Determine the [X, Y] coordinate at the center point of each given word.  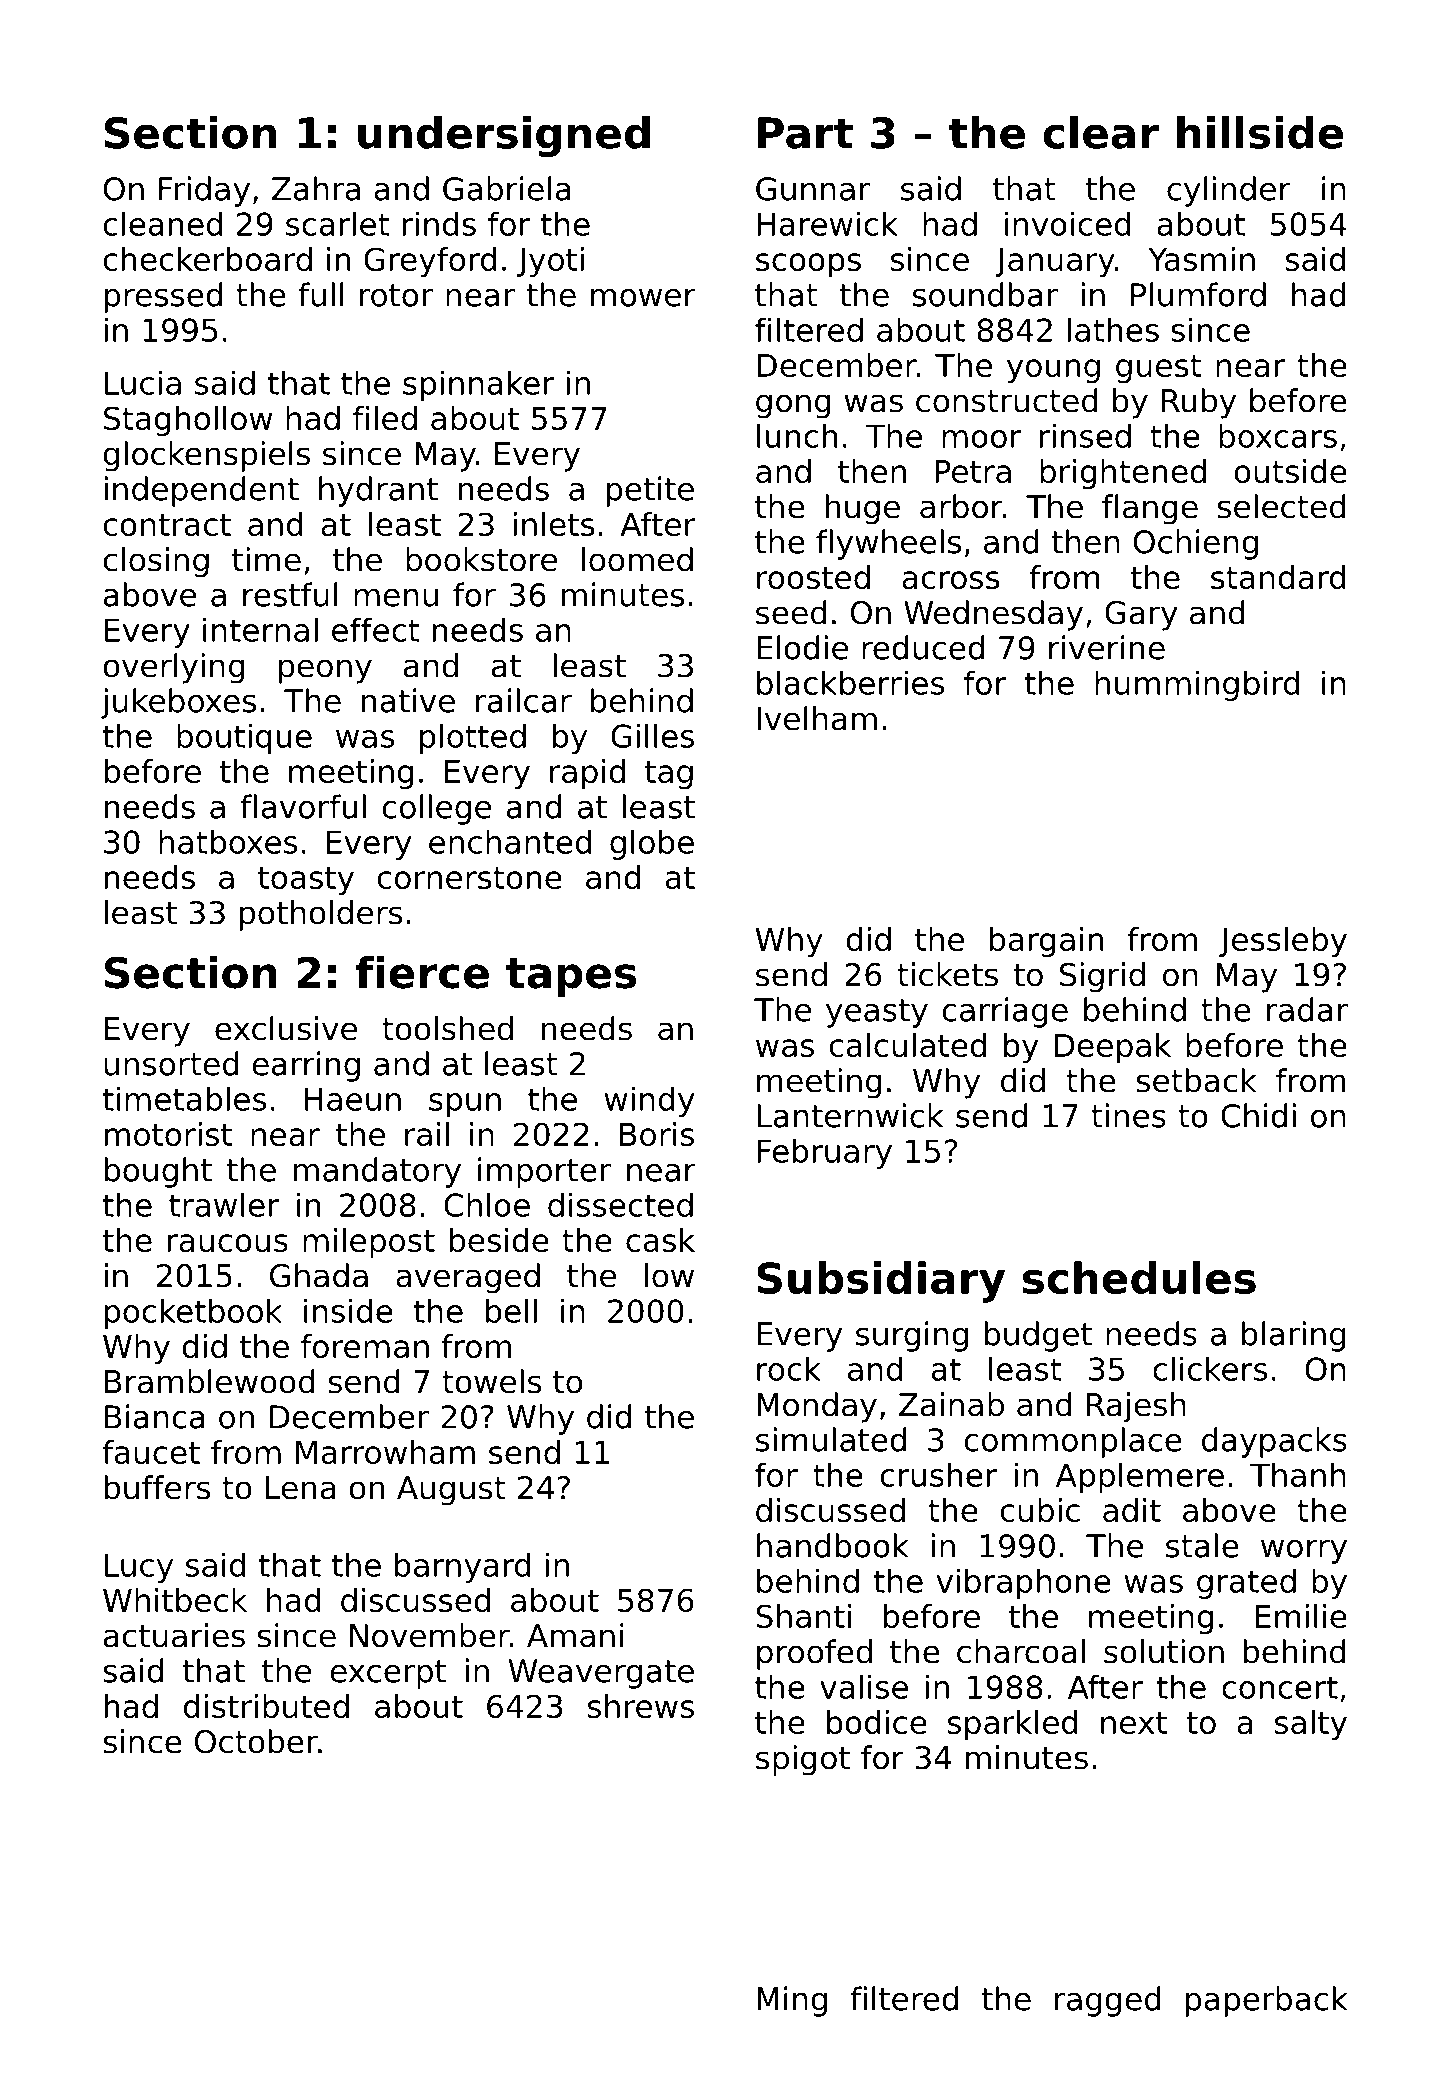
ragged [1108, 2001]
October [256, 1741]
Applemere [1140, 1477]
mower [643, 298]
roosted [813, 577]
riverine [1107, 647]
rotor [396, 295]
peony [325, 671]
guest [1159, 369]
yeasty [877, 1013]
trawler [224, 1204]
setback [1197, 1080]
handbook [833, 1545]
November [430, 1635]
